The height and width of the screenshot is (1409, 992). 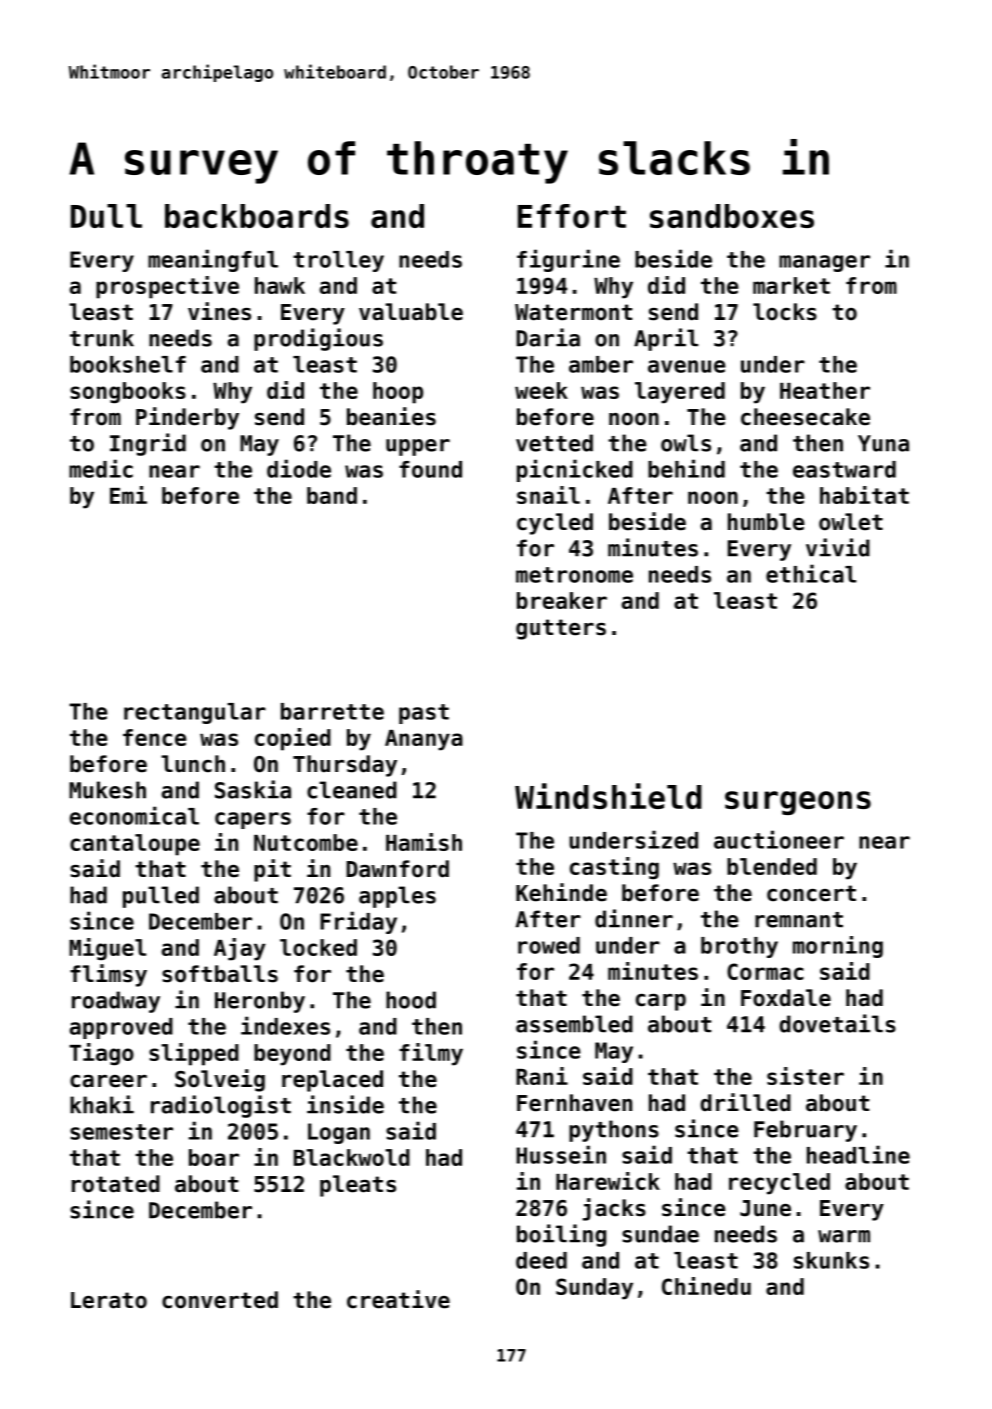 What do you see at coordinates (220, 1300) in the screenshot?
I see `converted` at bounding box center [220, 1300].
